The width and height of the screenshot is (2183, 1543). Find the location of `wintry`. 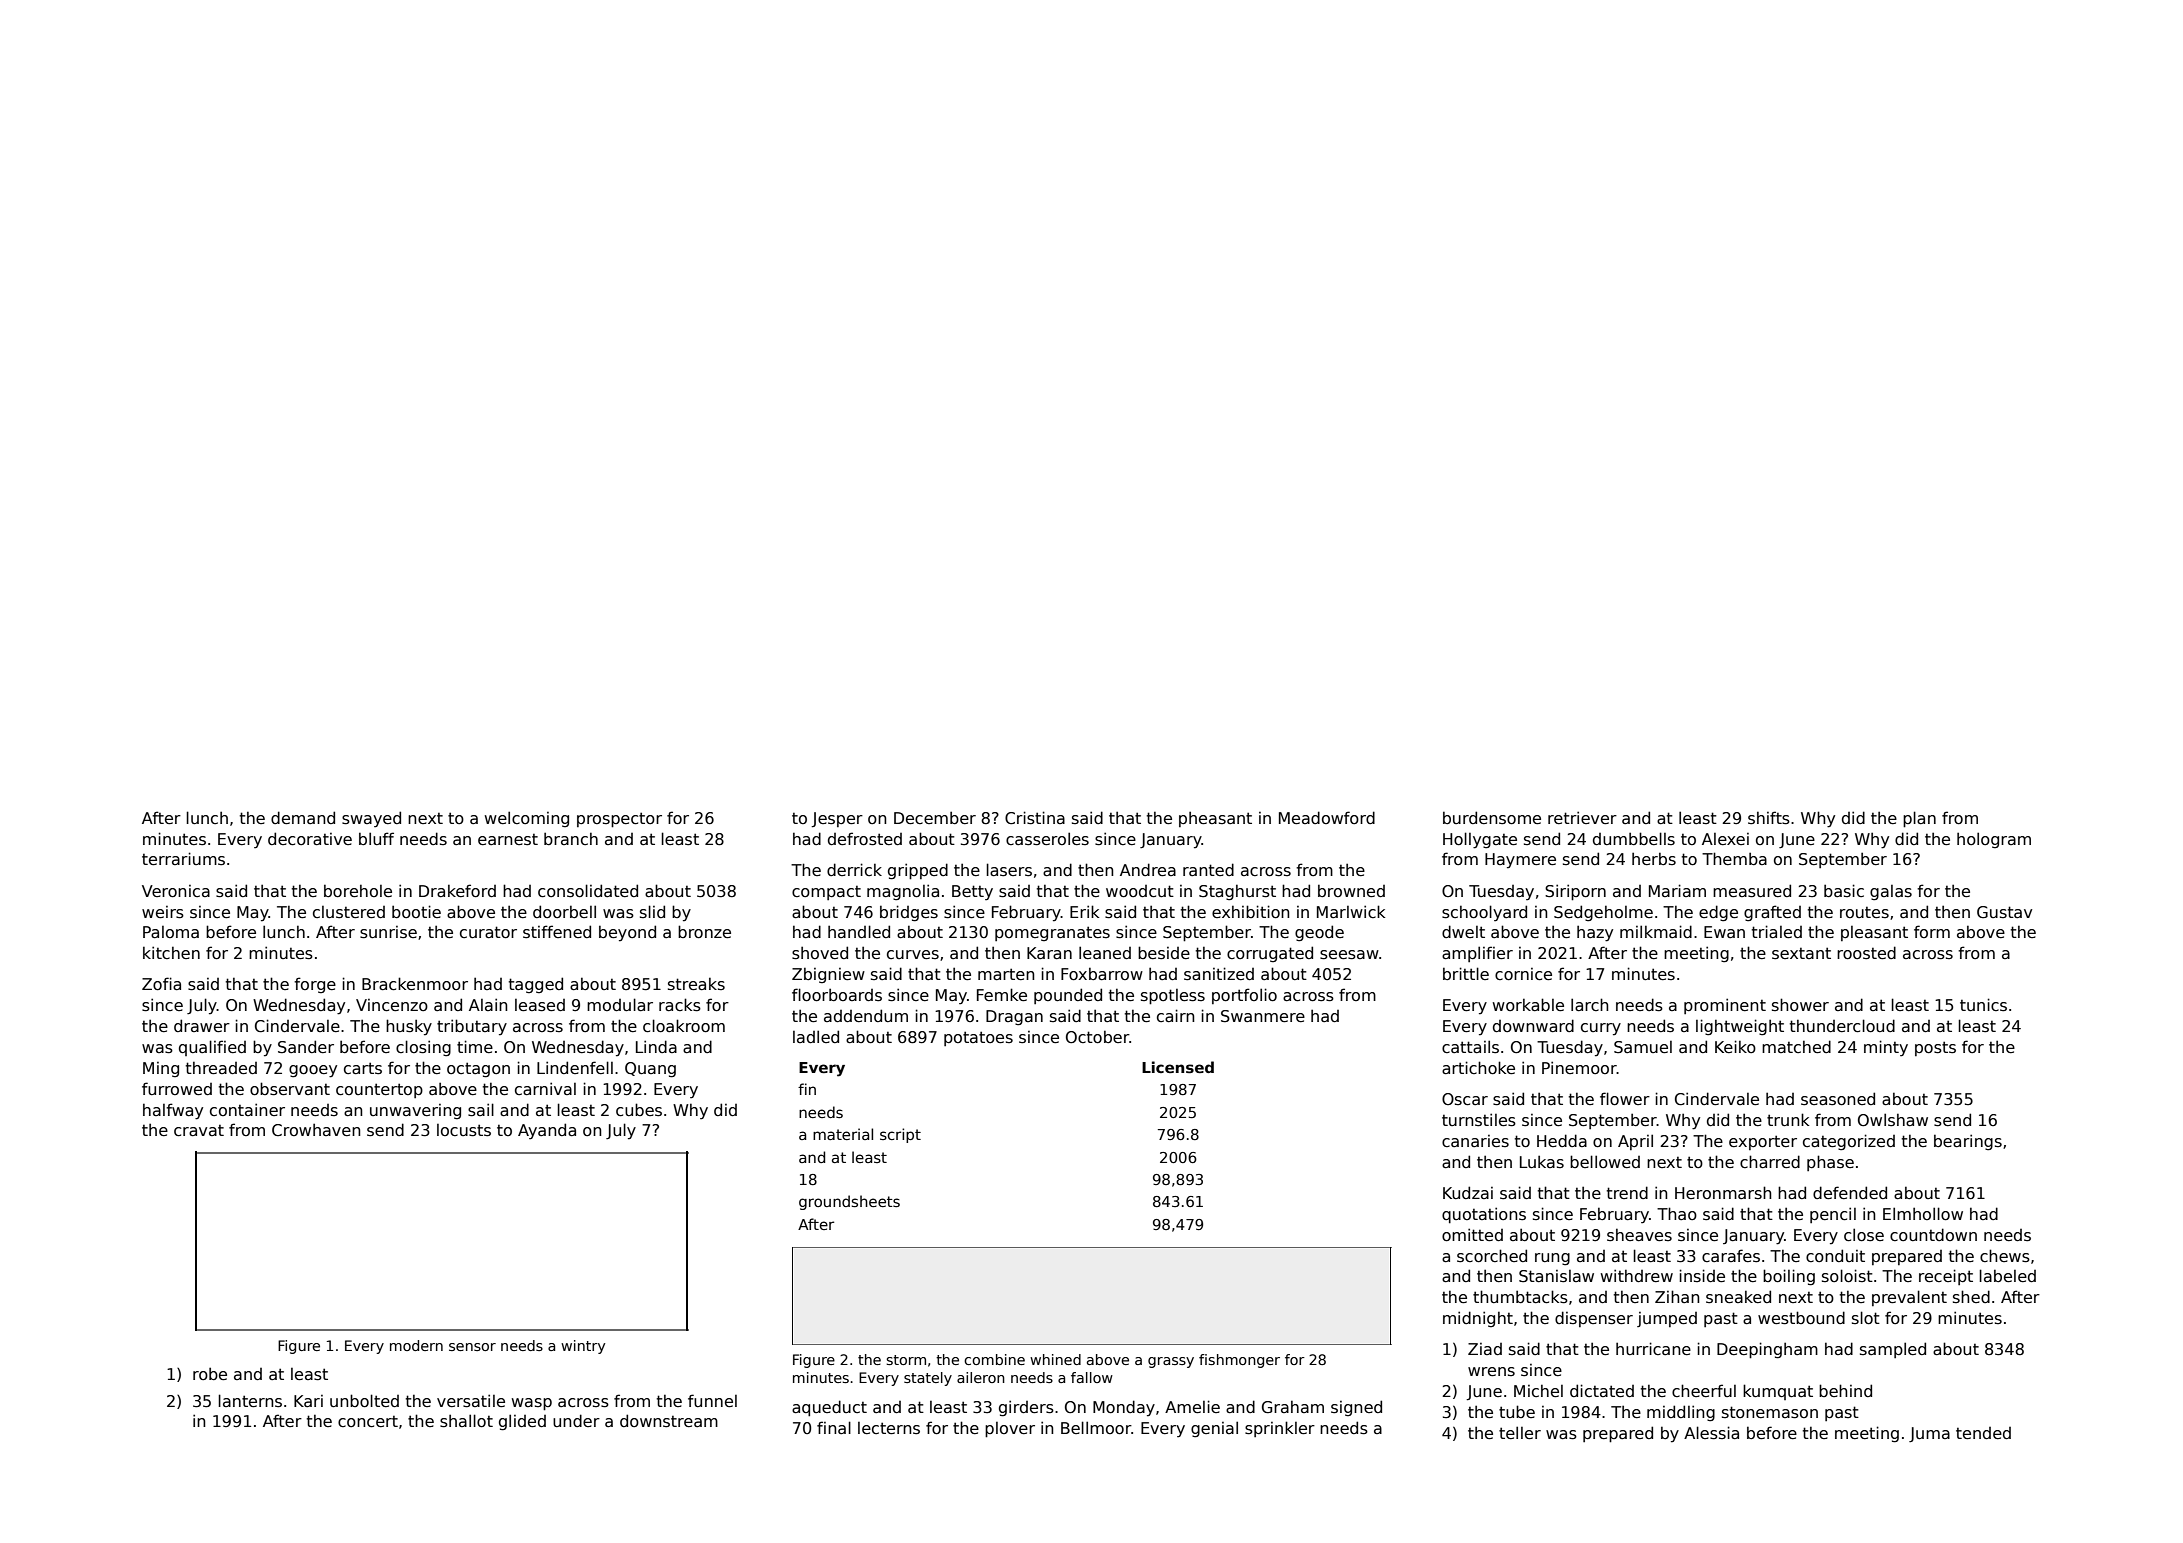

wintry is located at coordinates (583, 1347).
